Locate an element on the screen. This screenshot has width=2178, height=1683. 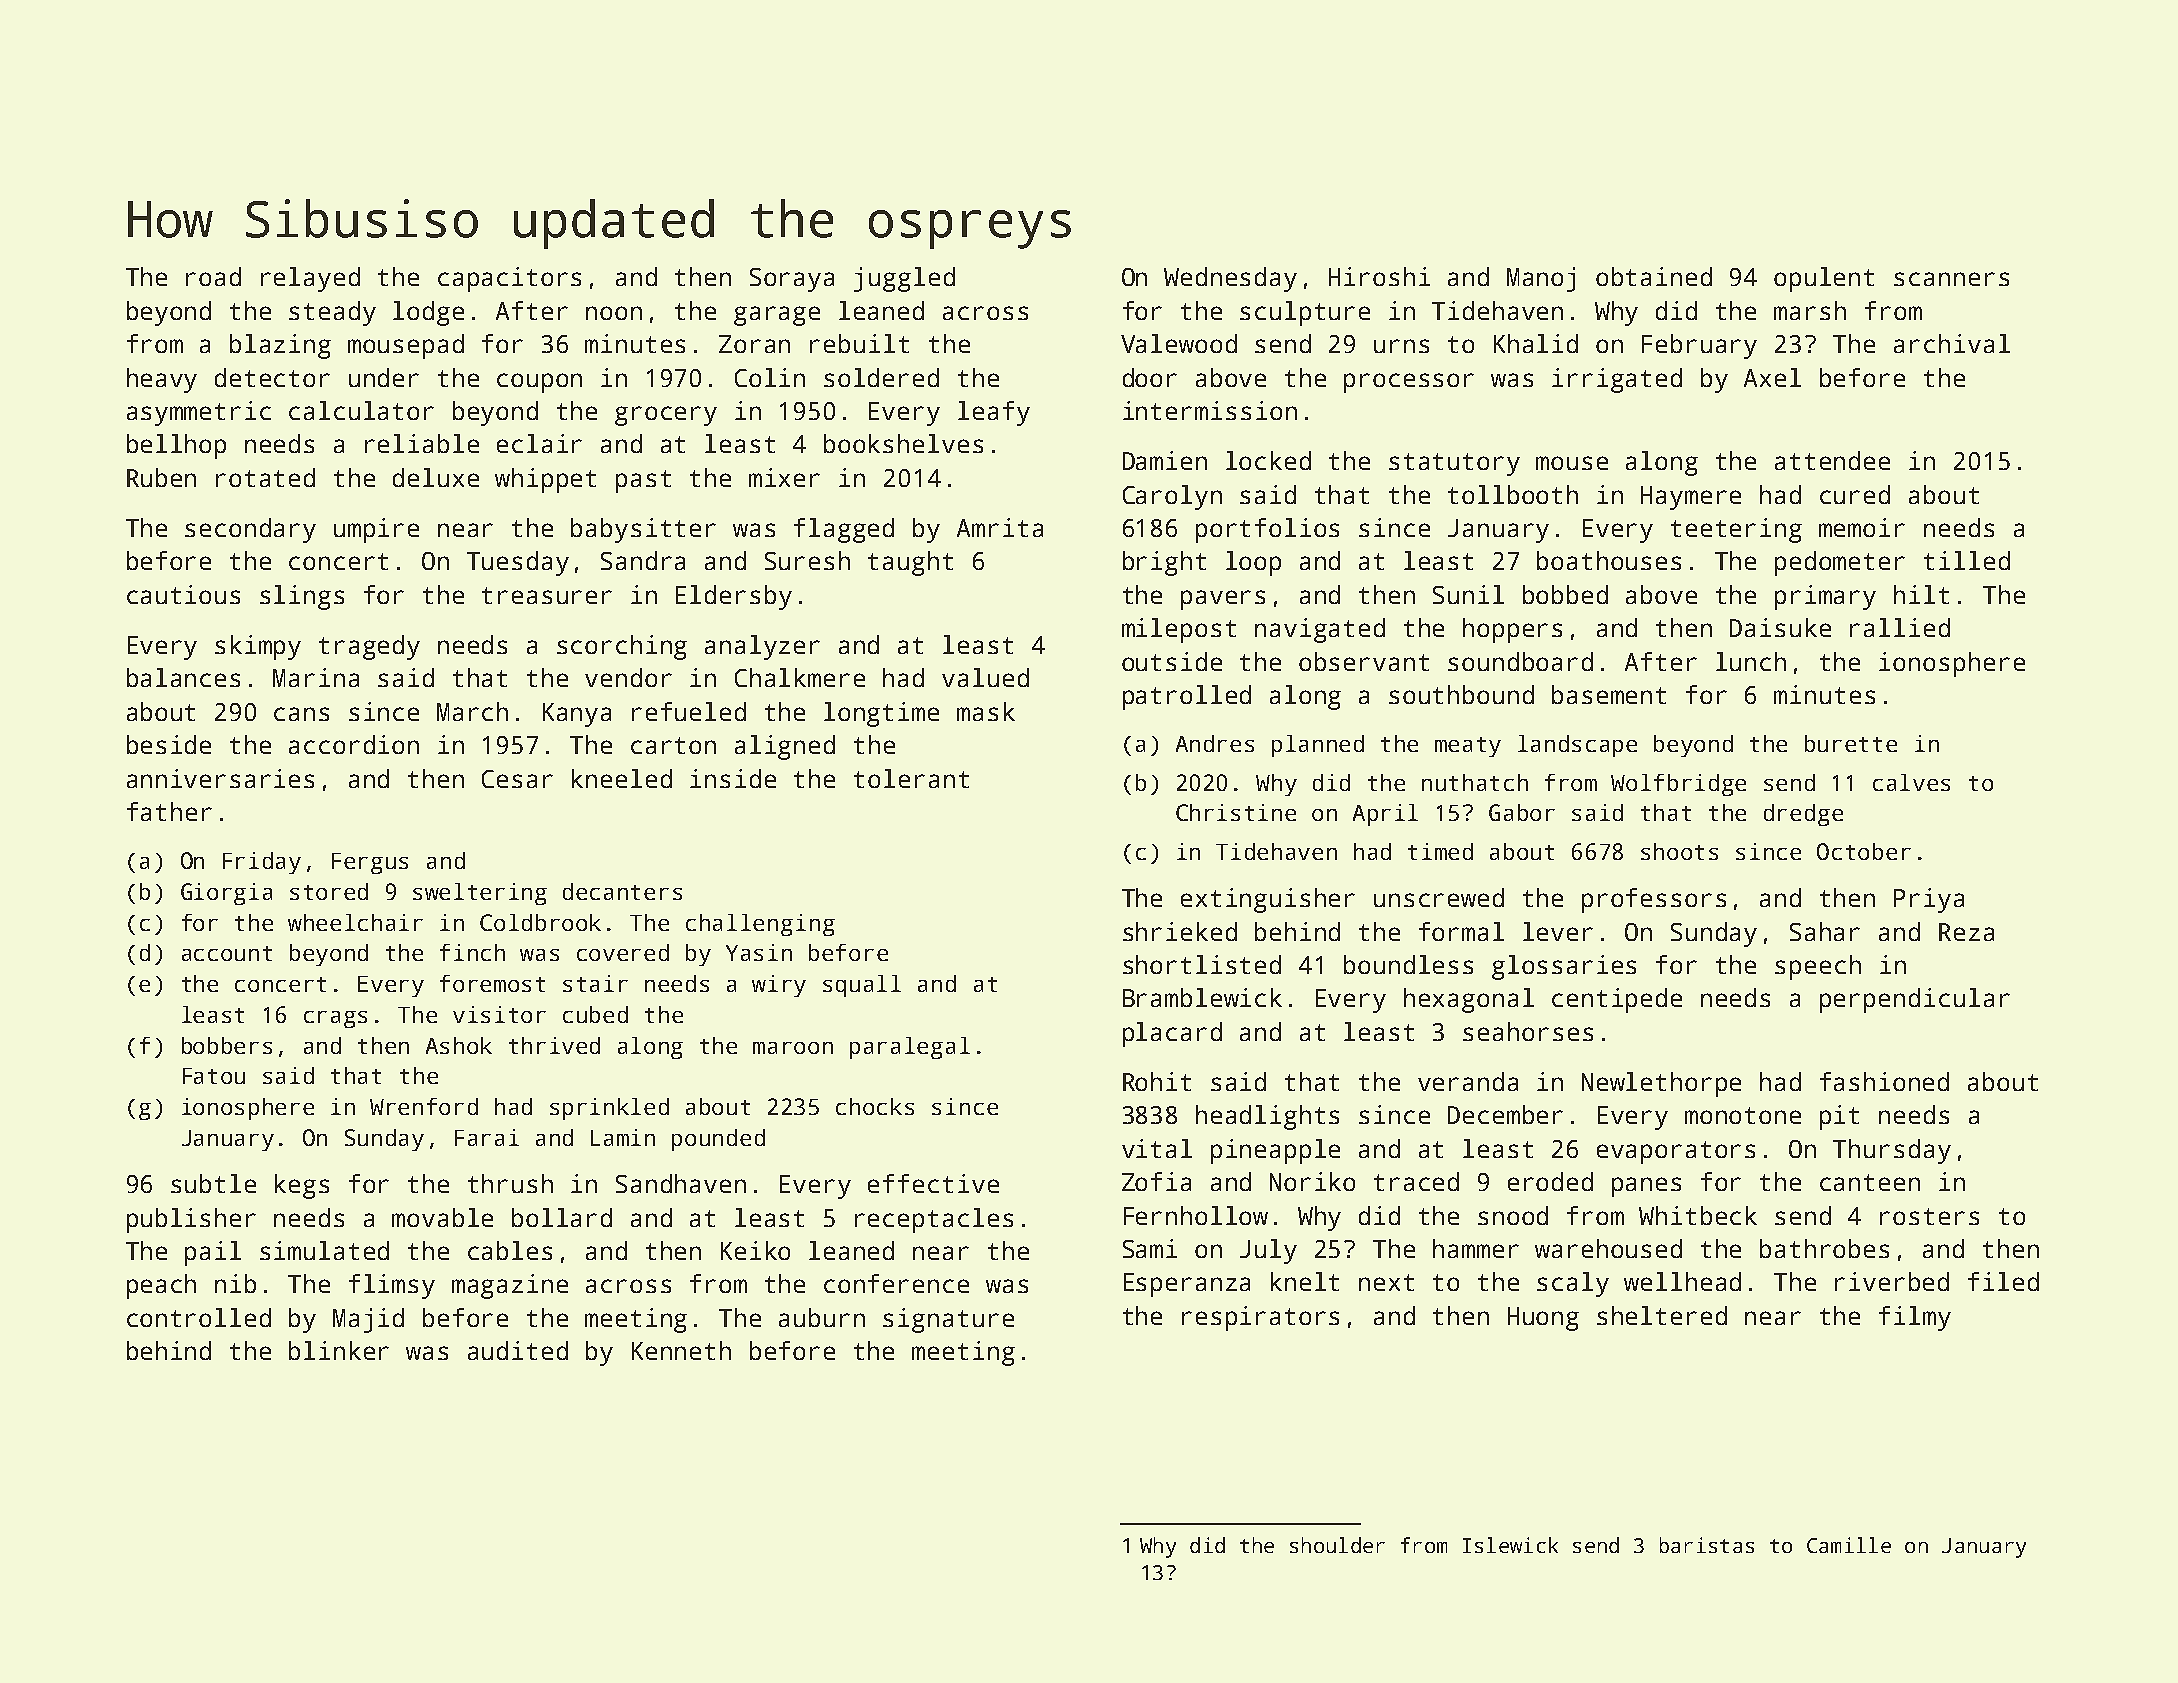
magazine is located at coordinates (510, 1286).
